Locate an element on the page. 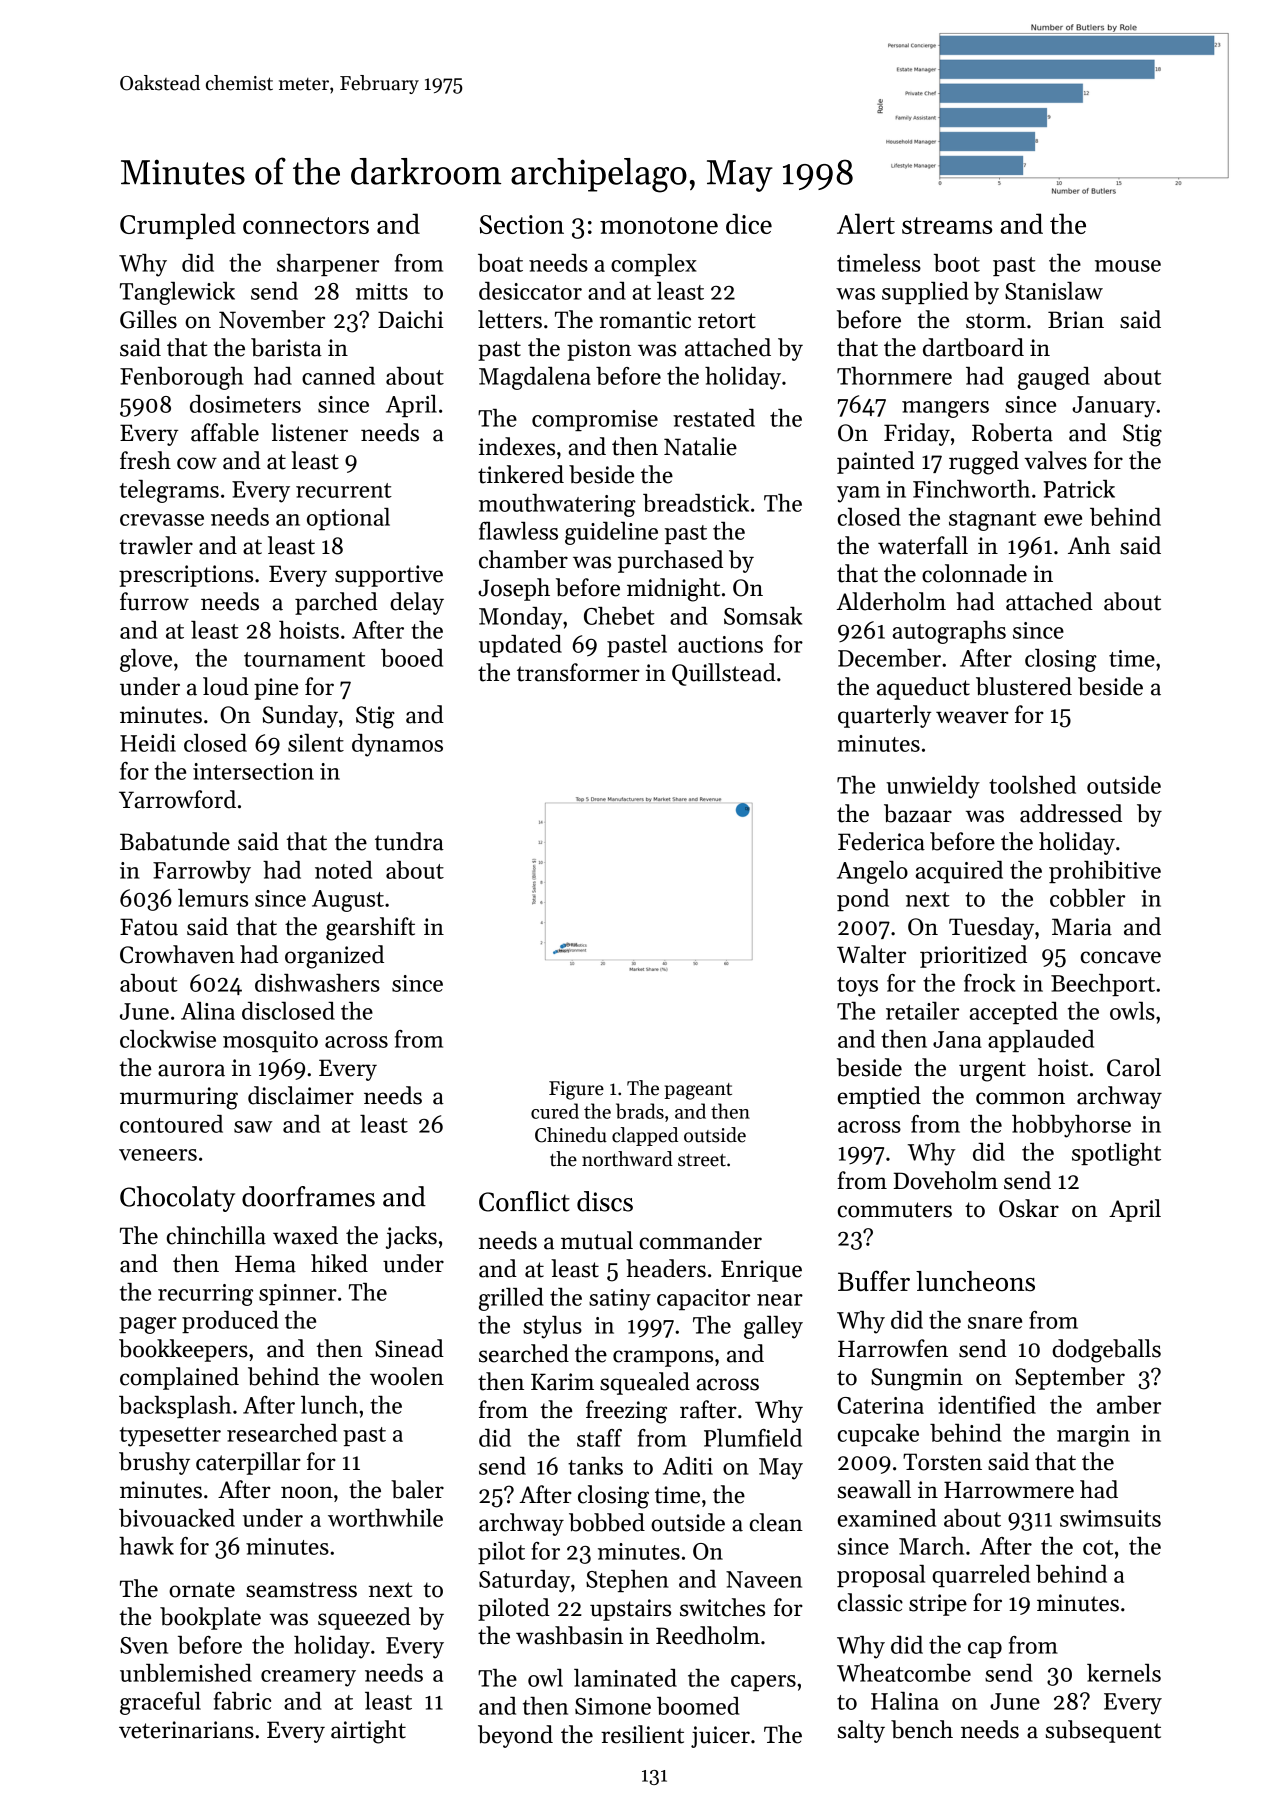 This document has height=1812, width=1281. Carol is located at coordinates (1134, 1067).
